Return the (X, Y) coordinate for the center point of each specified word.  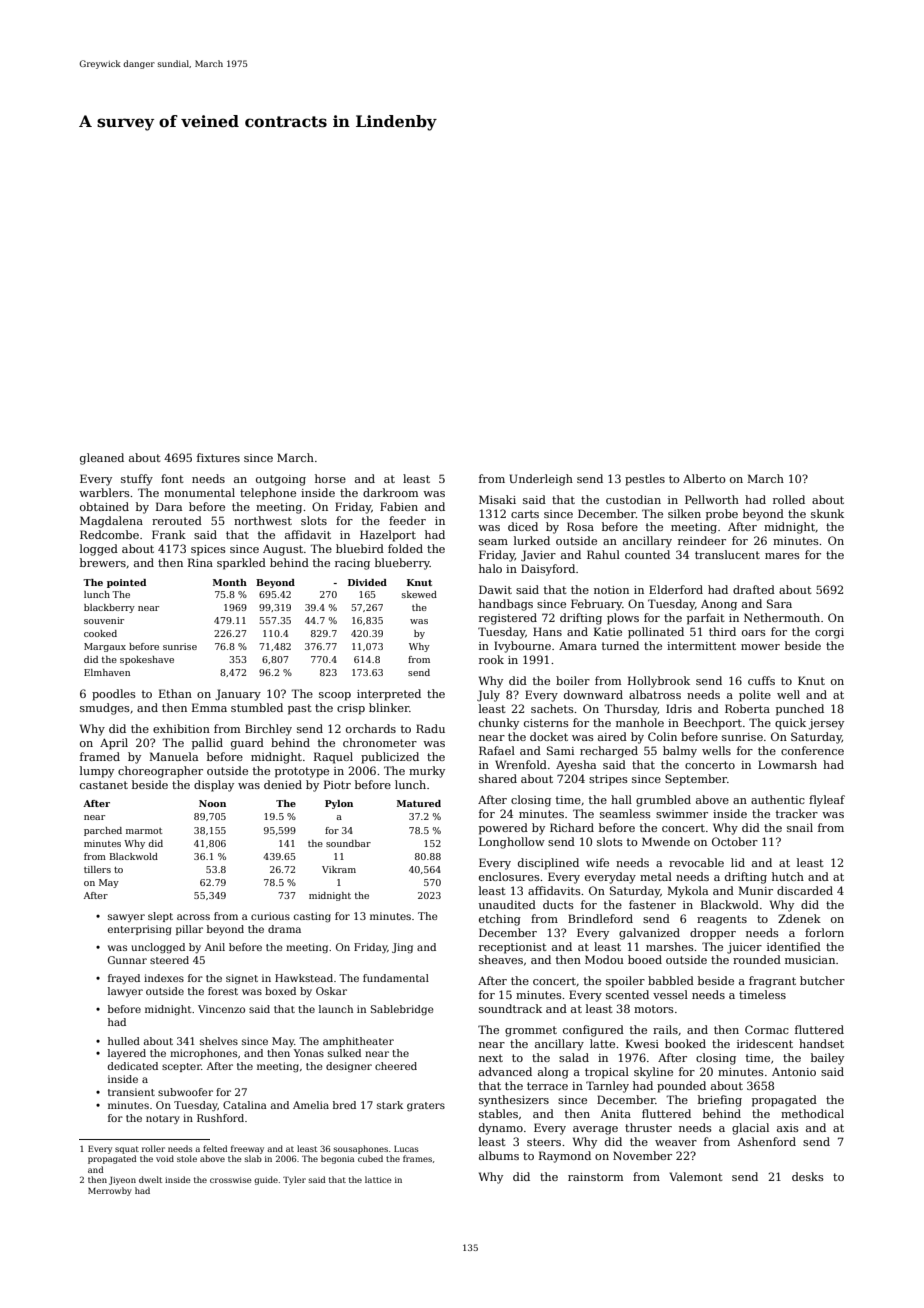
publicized (390, 758)
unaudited (507, 904)
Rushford (220, 1118)
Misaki (497, 499)
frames (417, 1158)
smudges (105, 709)
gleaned (102, 459)
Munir (756, 890)
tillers (97, 869)
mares (782, 556)
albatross (655, 694)
